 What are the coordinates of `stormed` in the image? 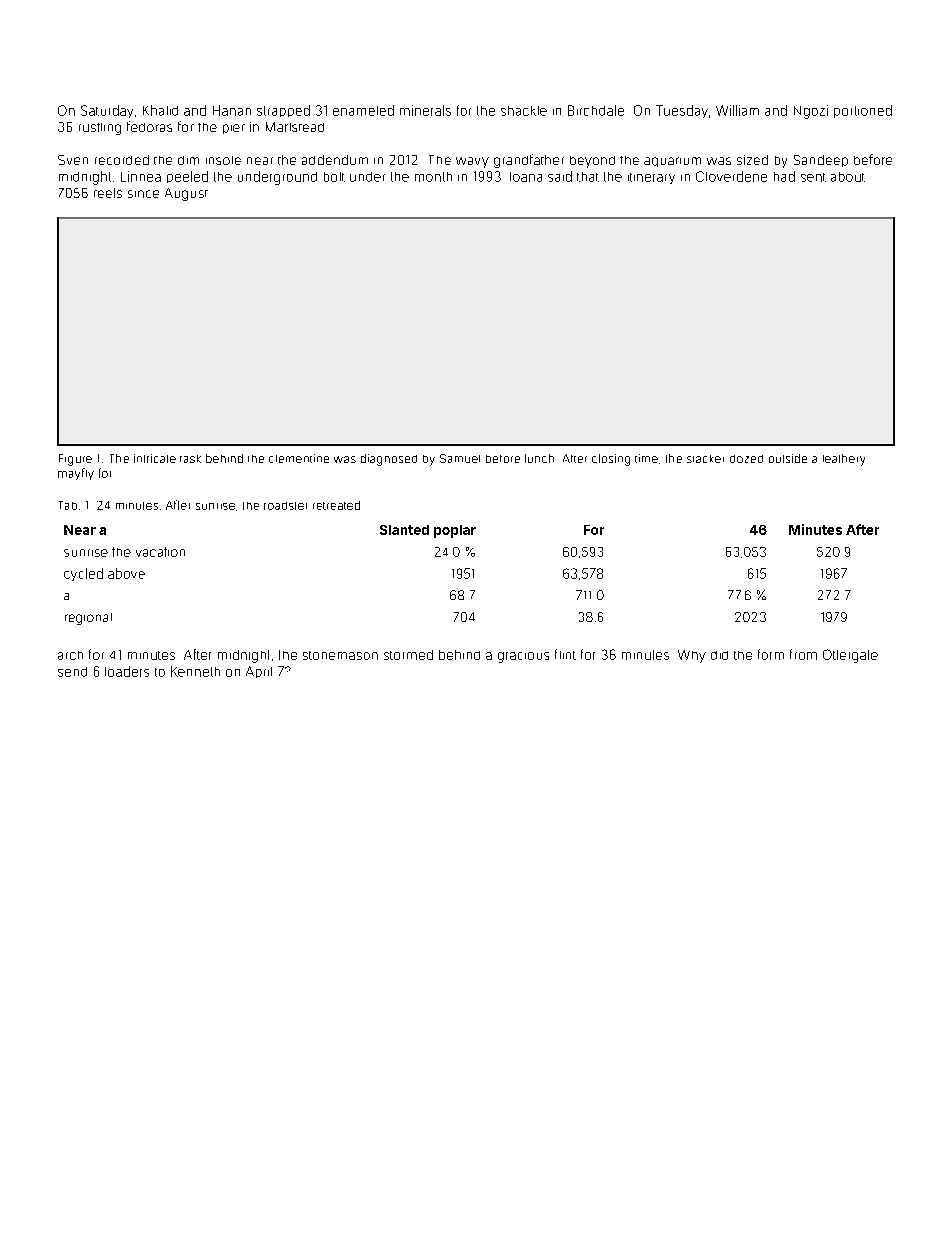 It's located at (408, 655).
